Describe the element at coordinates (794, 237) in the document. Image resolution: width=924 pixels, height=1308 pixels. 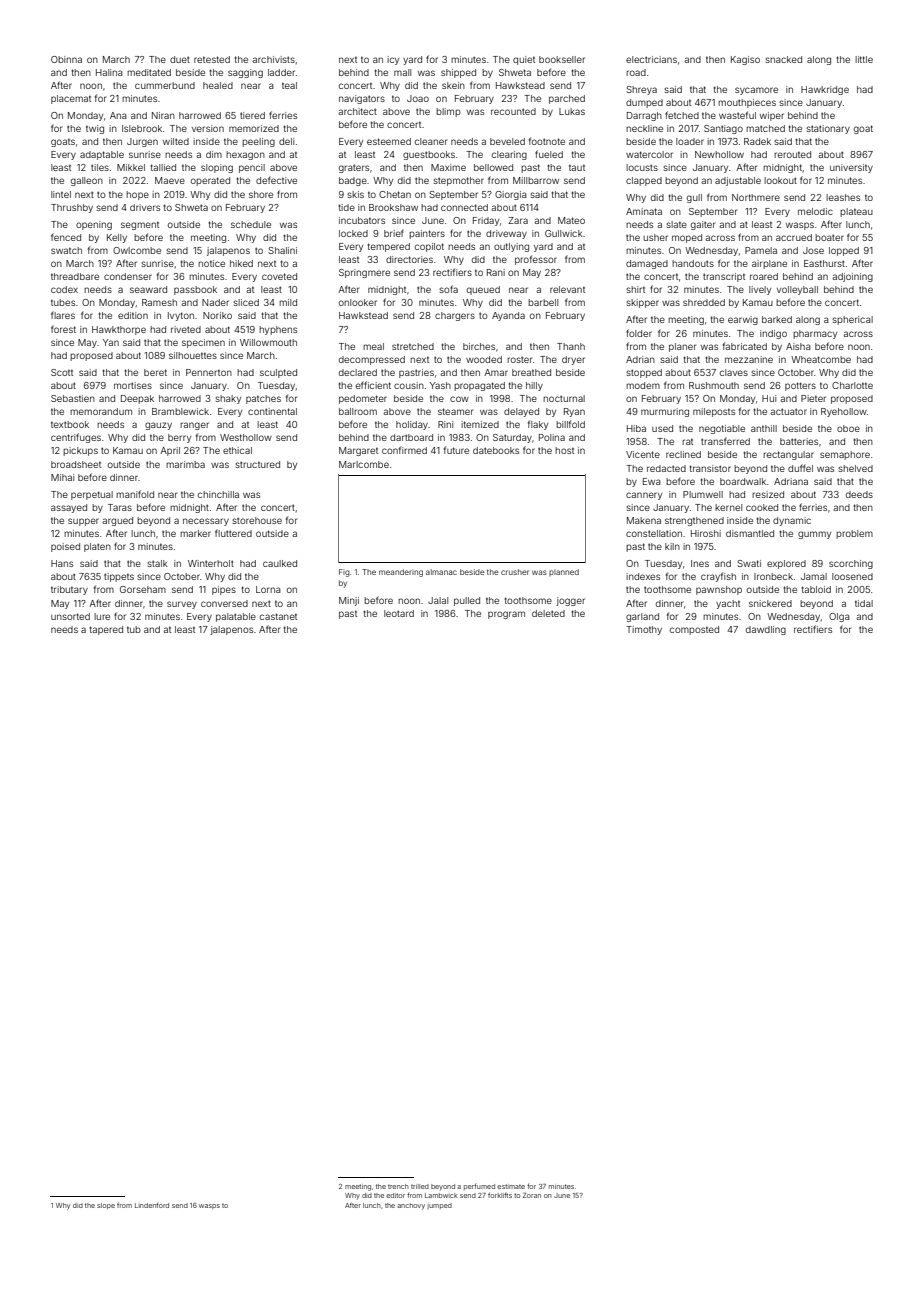
I see `accrued` at that location.
